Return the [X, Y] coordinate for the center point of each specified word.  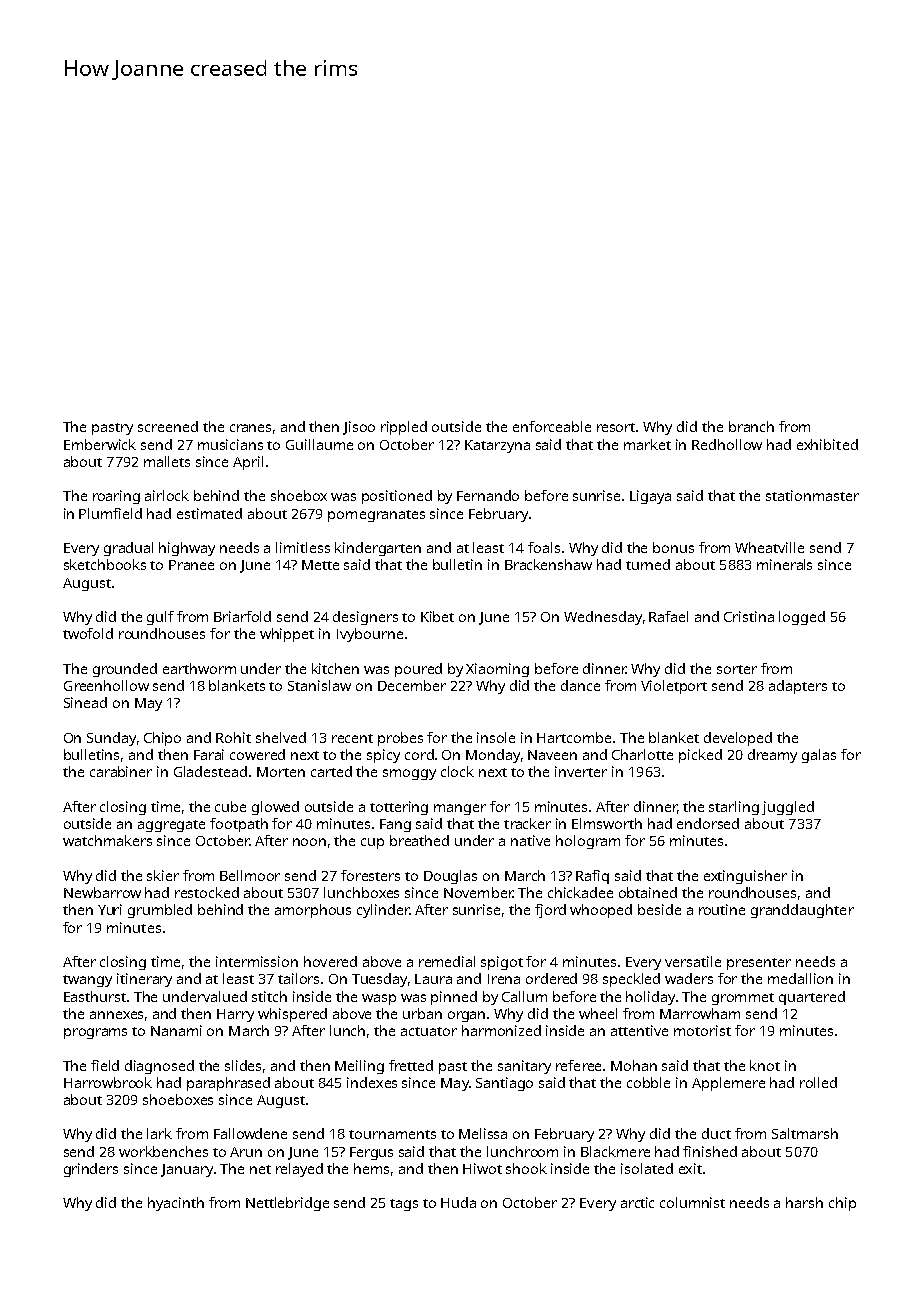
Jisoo [359, 428]
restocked [207, 892]
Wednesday [603, 618]
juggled [788, 808]
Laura [433, 979]
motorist [702, 1030]
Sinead [85, 702]
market [647, 444]
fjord [550, 911]
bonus [673, 547]
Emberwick [100, 444]
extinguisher [745, 877]
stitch [269, 996]
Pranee [191, 565]
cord [419, 754]
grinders [91, 1170]
